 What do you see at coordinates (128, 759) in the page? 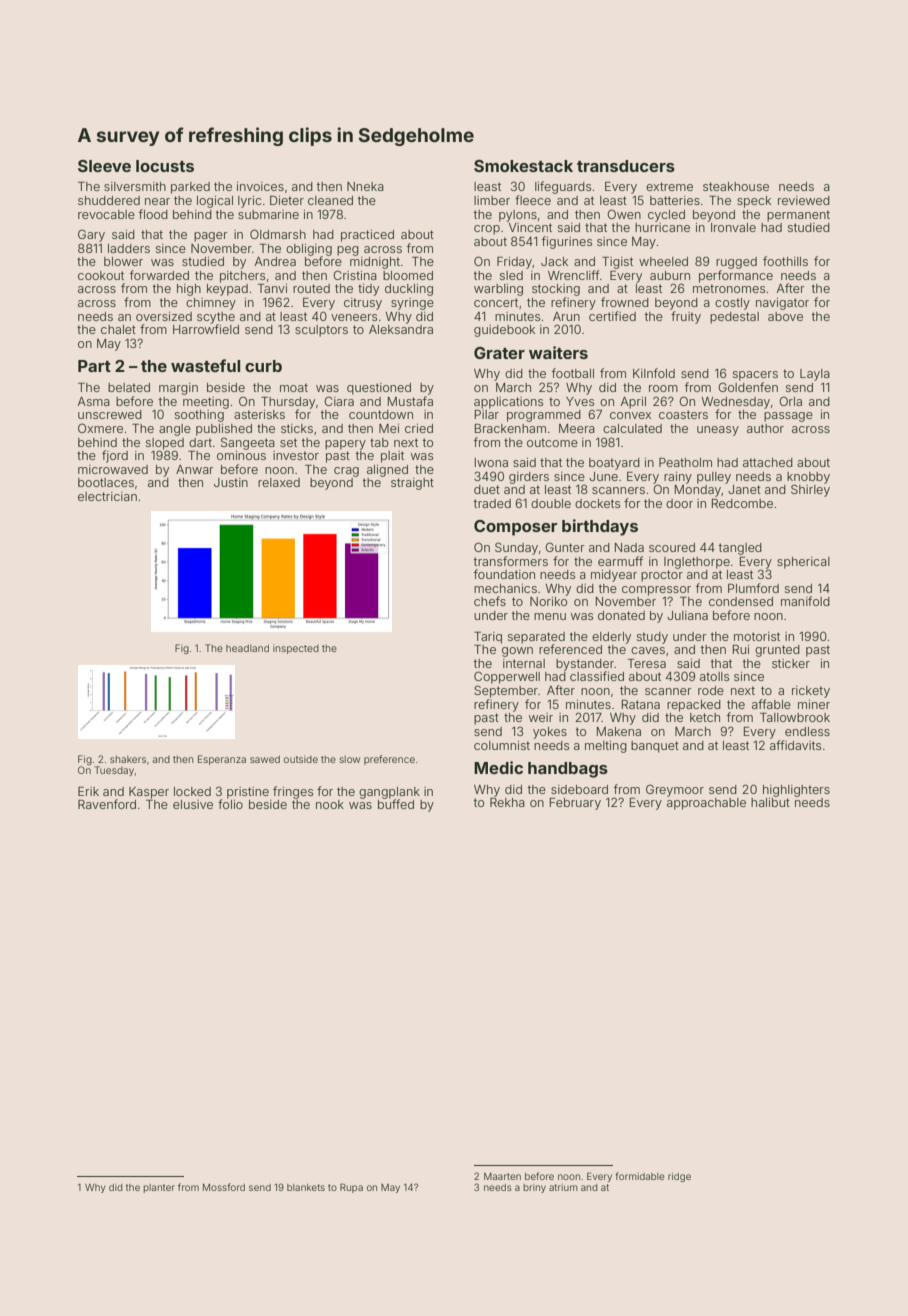
I see `shakers` at bounding box center [128, 759].
